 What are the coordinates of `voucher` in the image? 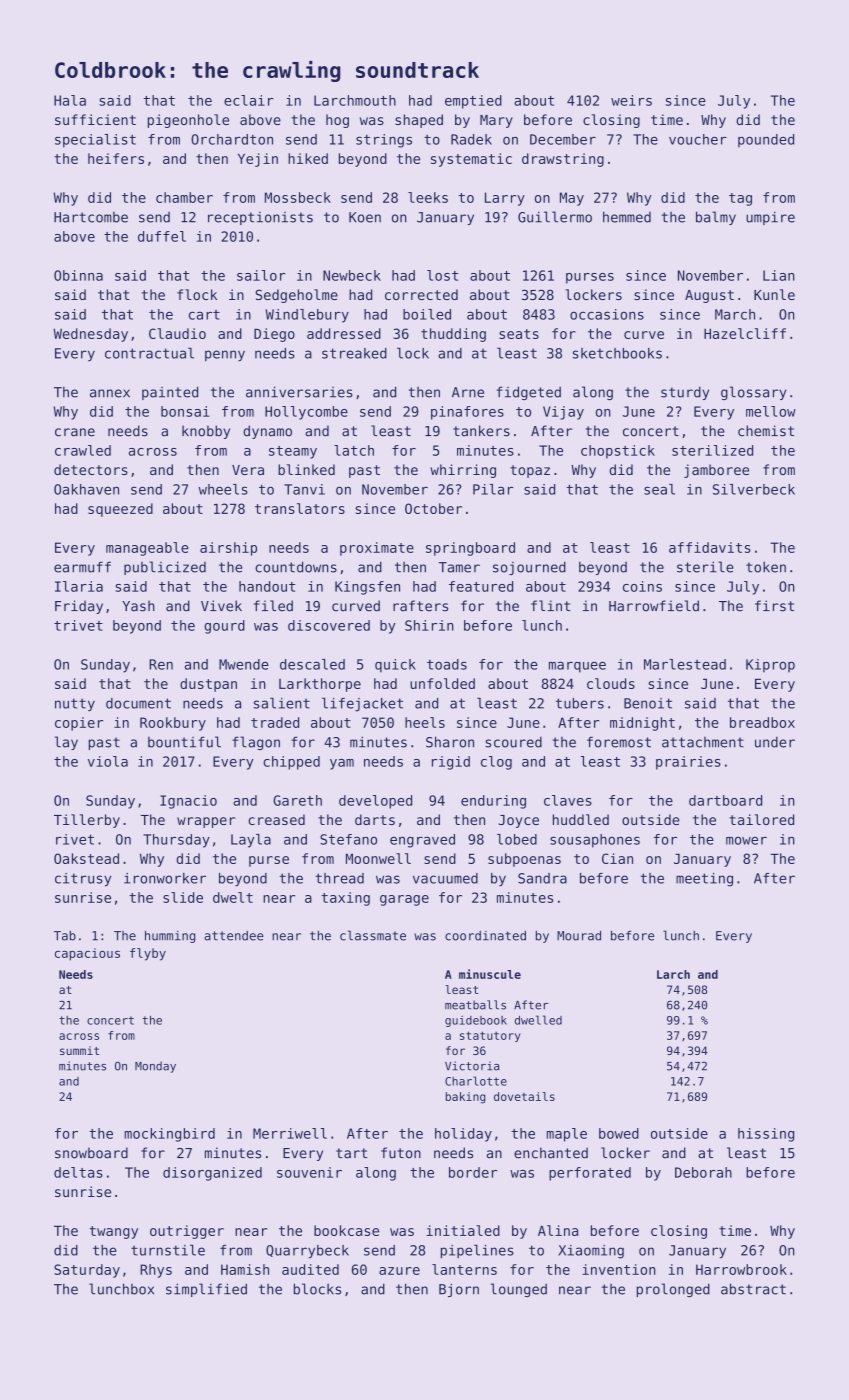 It's located at (698, 139).
